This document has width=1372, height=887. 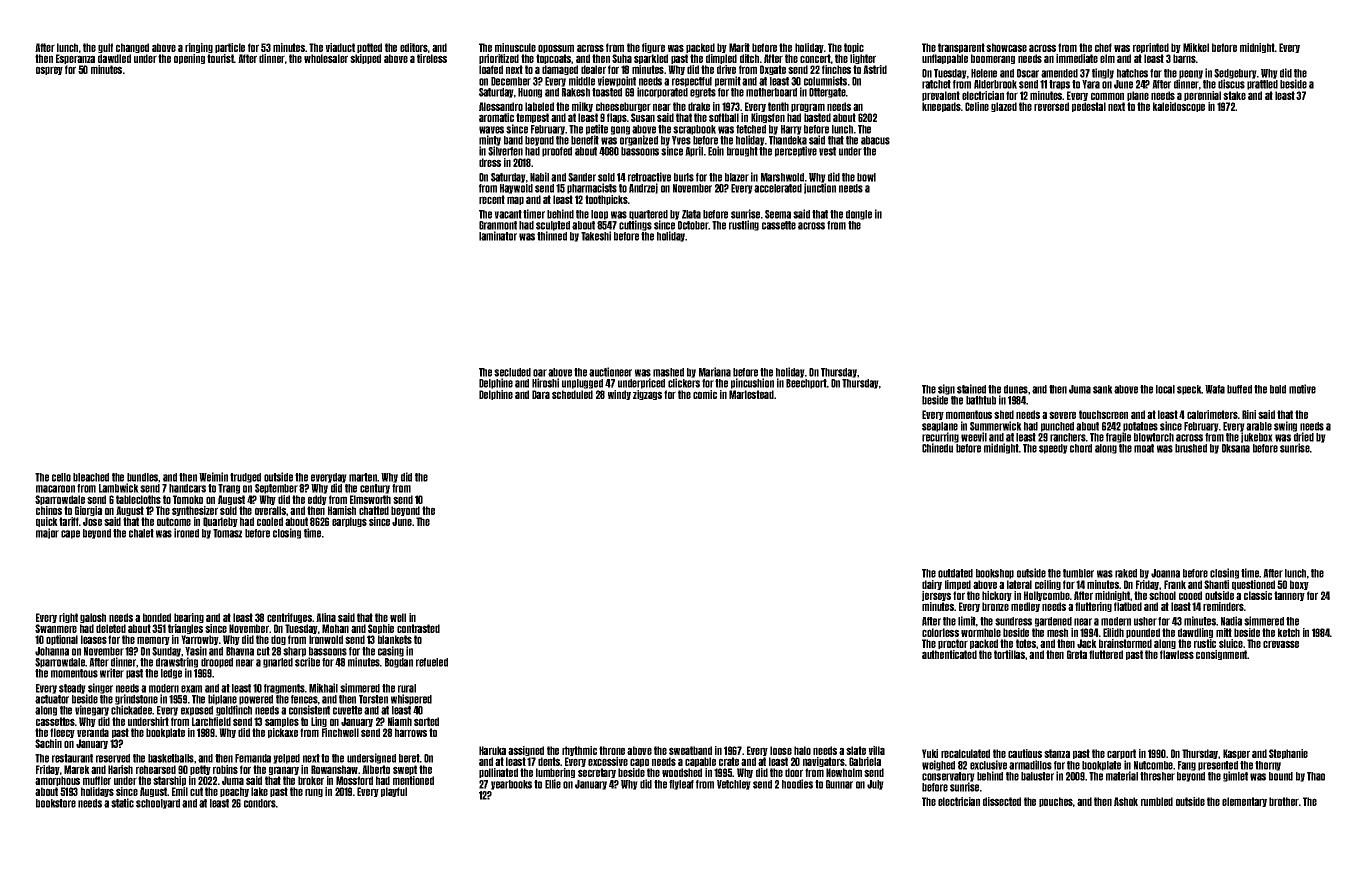 What do you see at coordinates (1234, 95) in the document?
I see `stake` at bounding box center [1234, 95].
